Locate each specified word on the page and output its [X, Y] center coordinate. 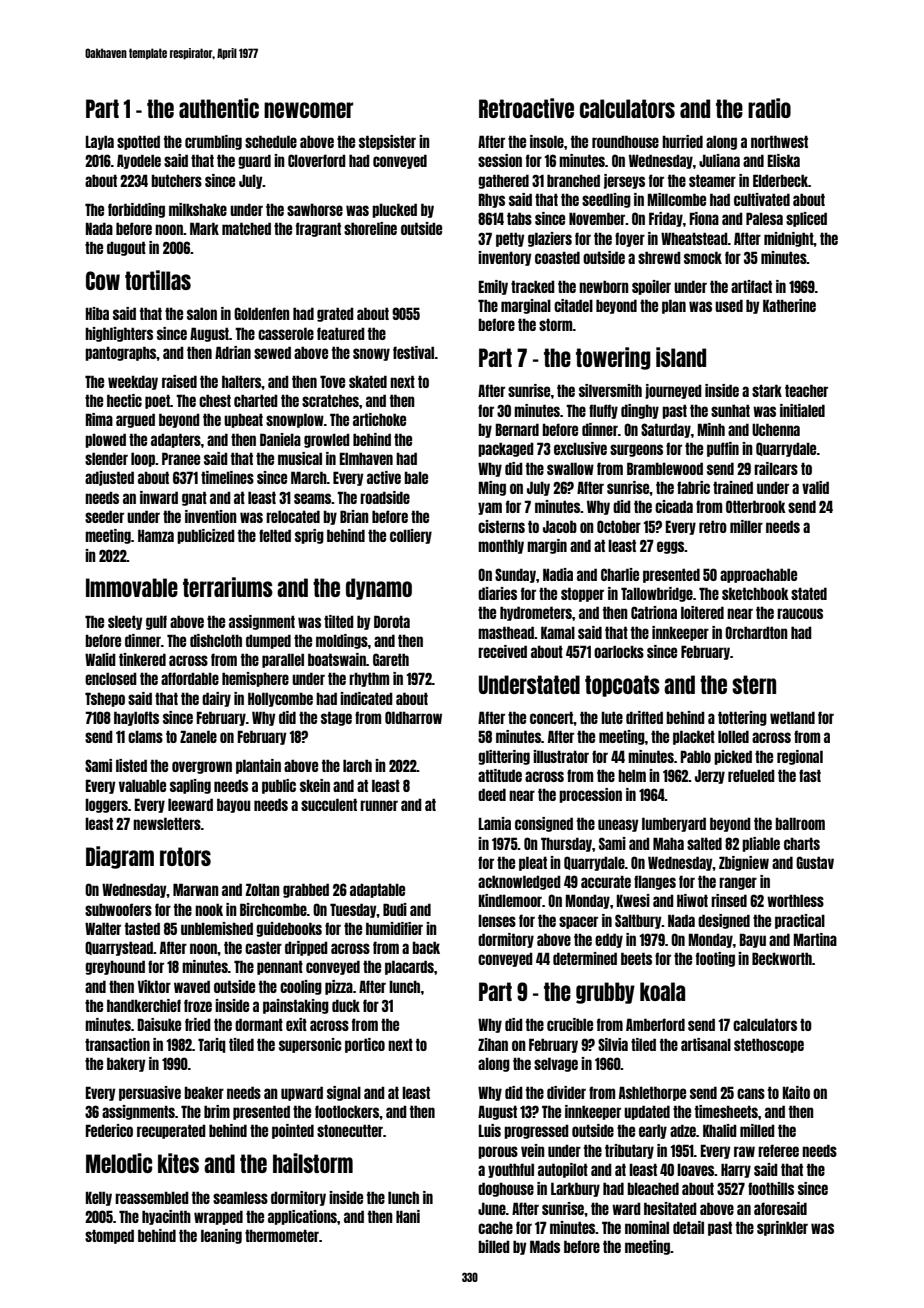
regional [800, 757]
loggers [106, 805]
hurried [682, 141]
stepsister [387, 142]
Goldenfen [262, 313]
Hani [408, 1216]
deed [492, 794]
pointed [293, 1131]
